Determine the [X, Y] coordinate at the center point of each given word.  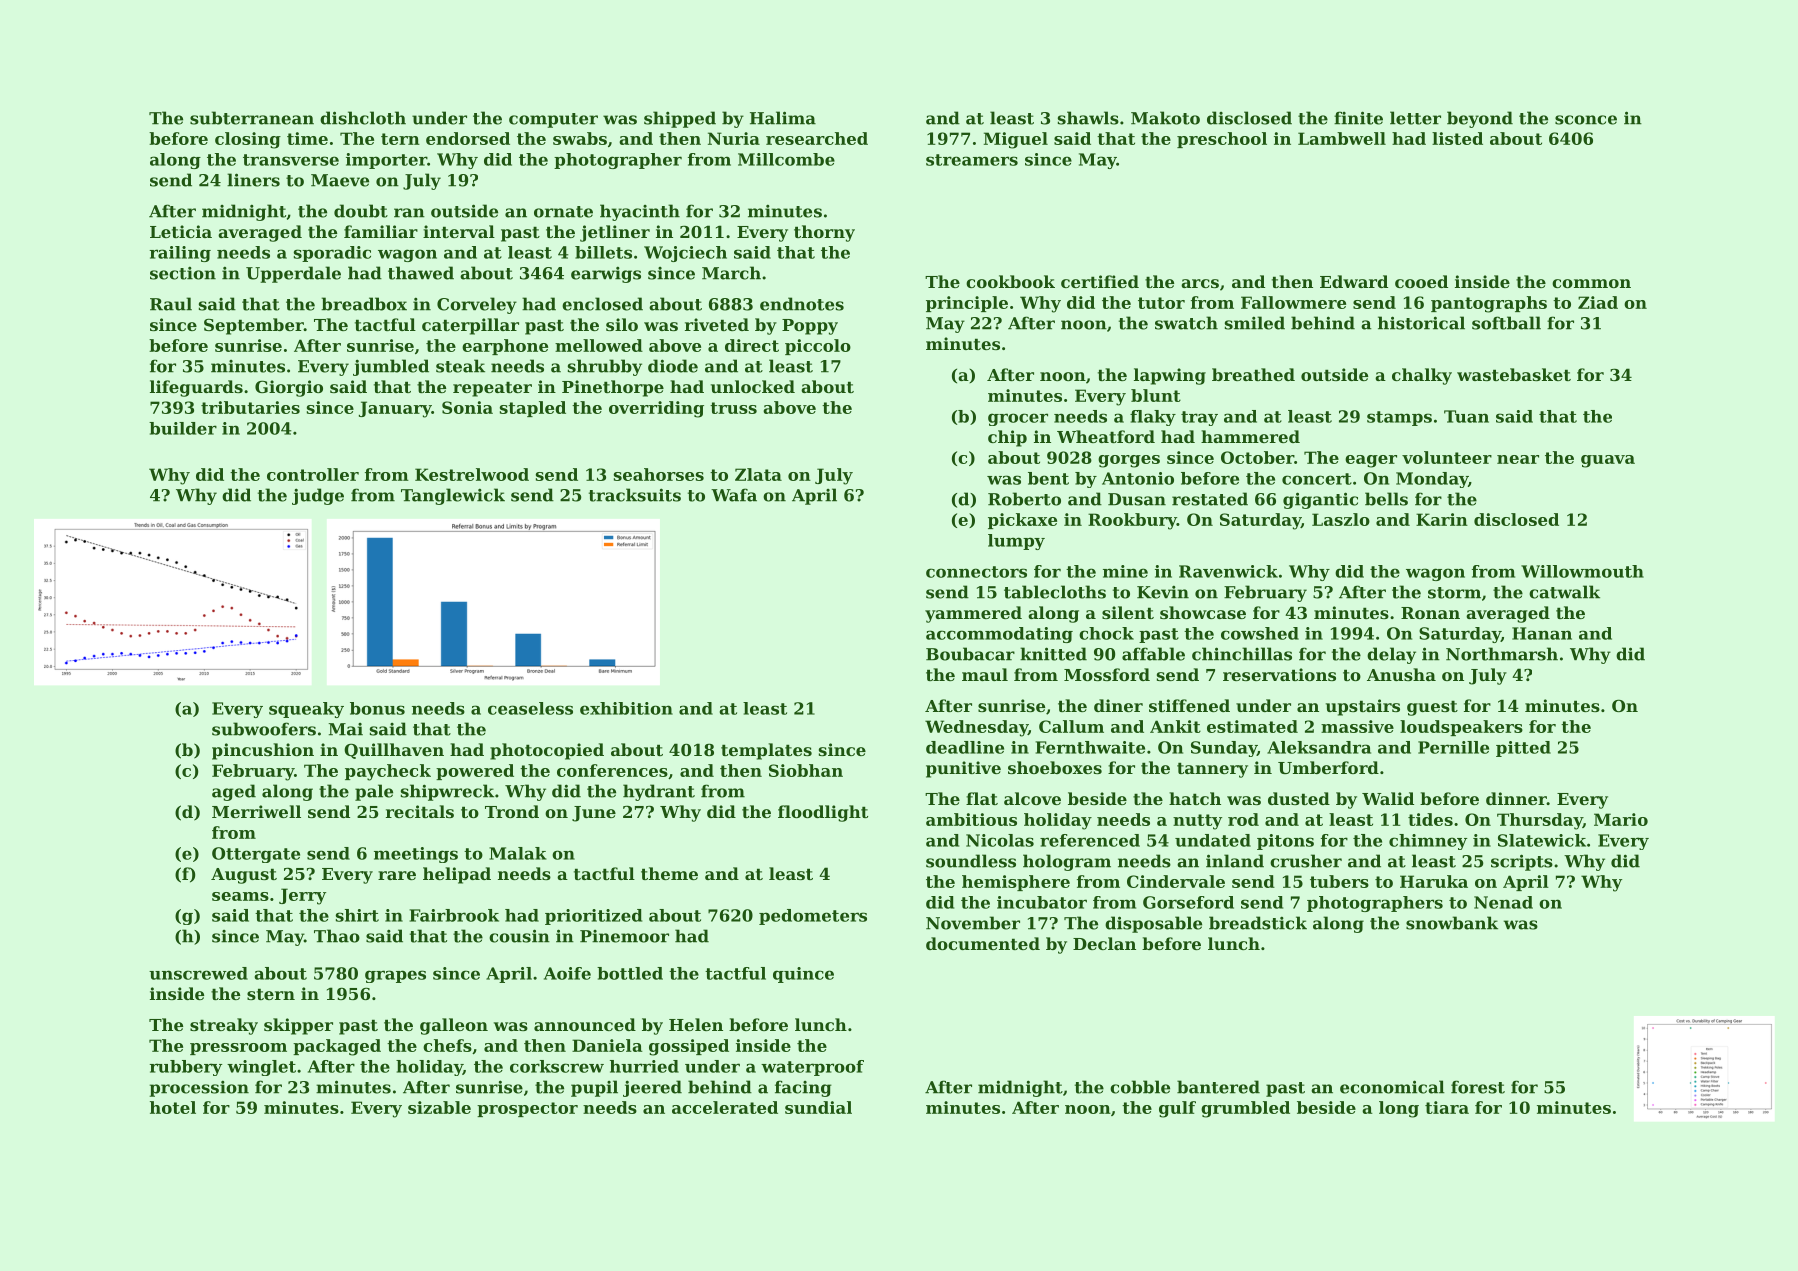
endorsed [468, 138]
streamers [972, 160]
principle [967, 304]
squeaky [306, 710]
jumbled [391, 367]
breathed [1253, 374]
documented [983, 943]
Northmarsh [1502, 654]
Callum [1071, 726]
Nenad [1503, 902]
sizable [439, 1107]
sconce [1586, 120]
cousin [519, 936]
